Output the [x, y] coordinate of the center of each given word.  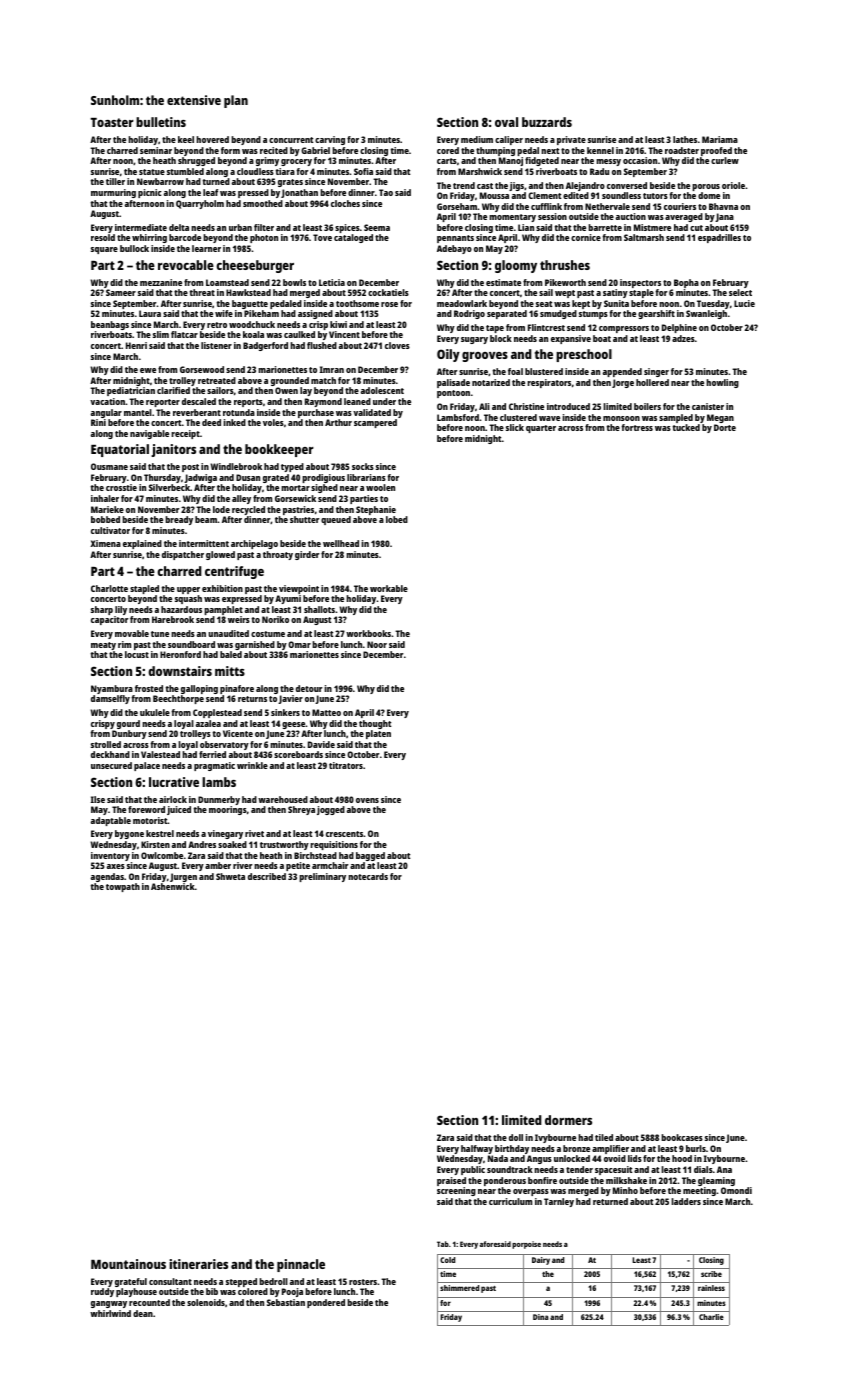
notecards [368, 876]
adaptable [111, 821]
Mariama [720, 139]
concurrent [291, 140]
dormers [568, 1120]
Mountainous [128, 1264]
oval [506, 122]
